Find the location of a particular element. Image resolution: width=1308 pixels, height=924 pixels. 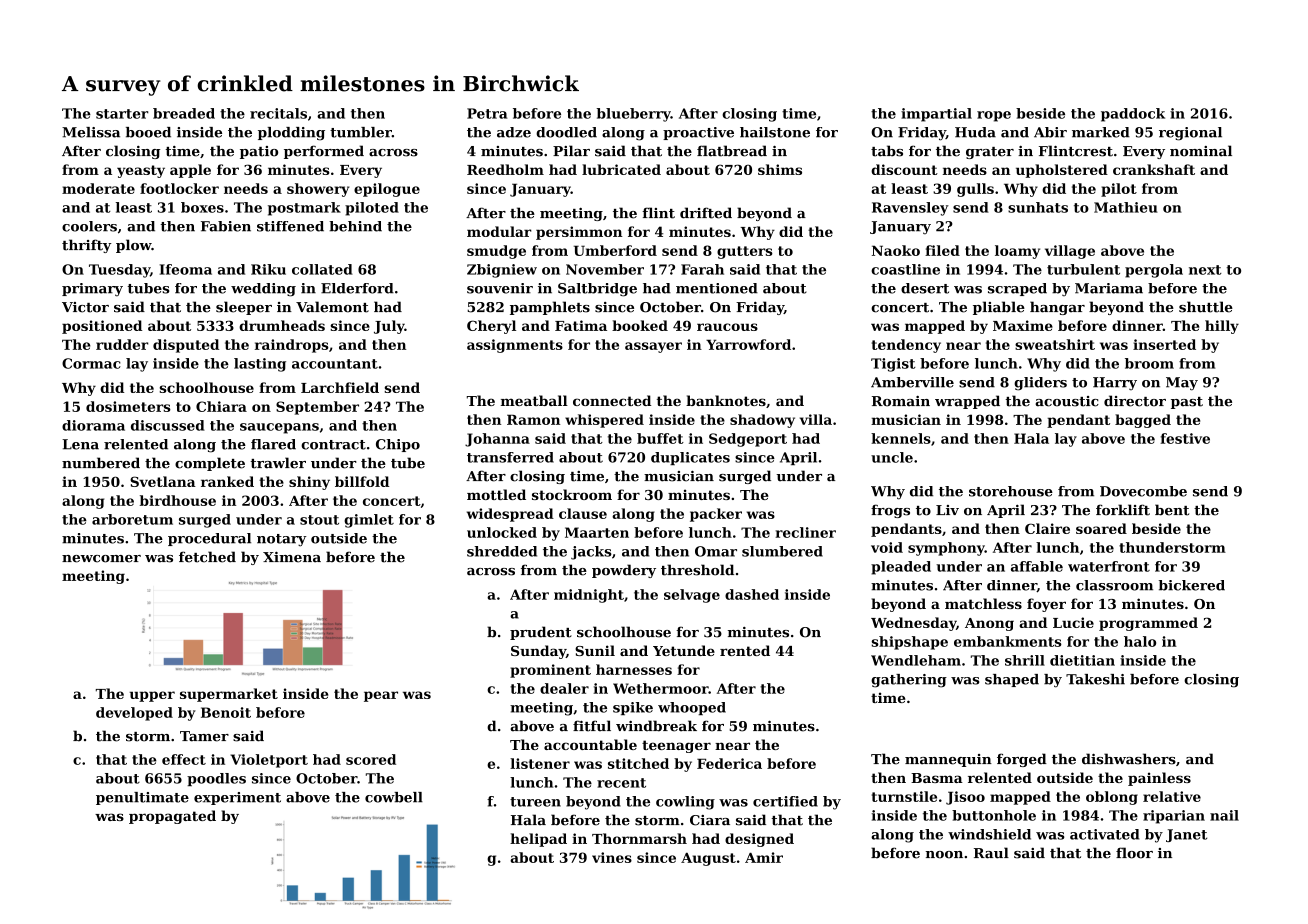

birdhouse is located at coordinates (178, 500).
